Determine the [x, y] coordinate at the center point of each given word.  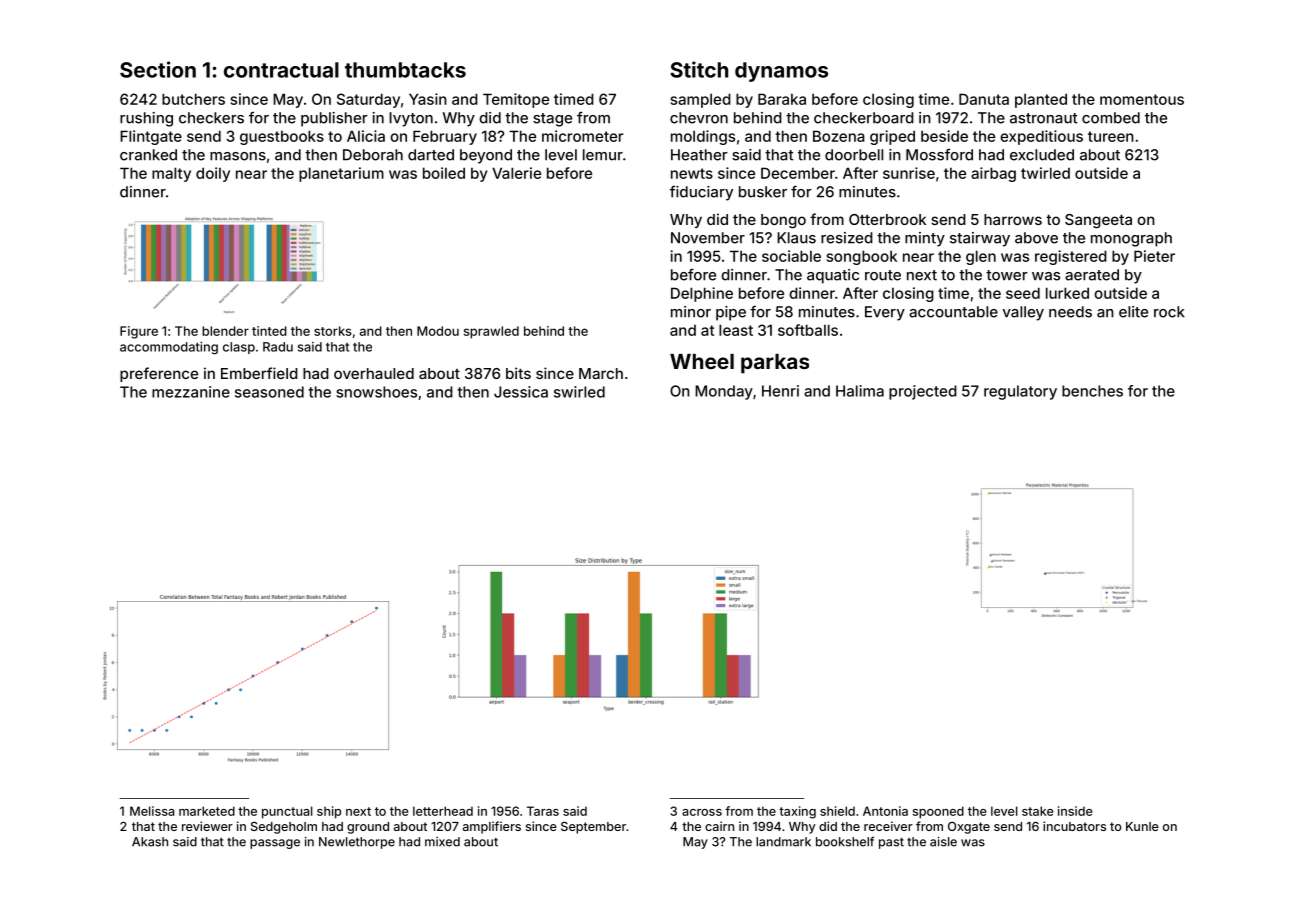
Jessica [521, 392]
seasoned [269, 392]
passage [275, 844]
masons [238, 156]
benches [1092, 391]
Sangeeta [1098, 221]
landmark [783, 842]
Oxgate [969, 828]
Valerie [516, 173]
